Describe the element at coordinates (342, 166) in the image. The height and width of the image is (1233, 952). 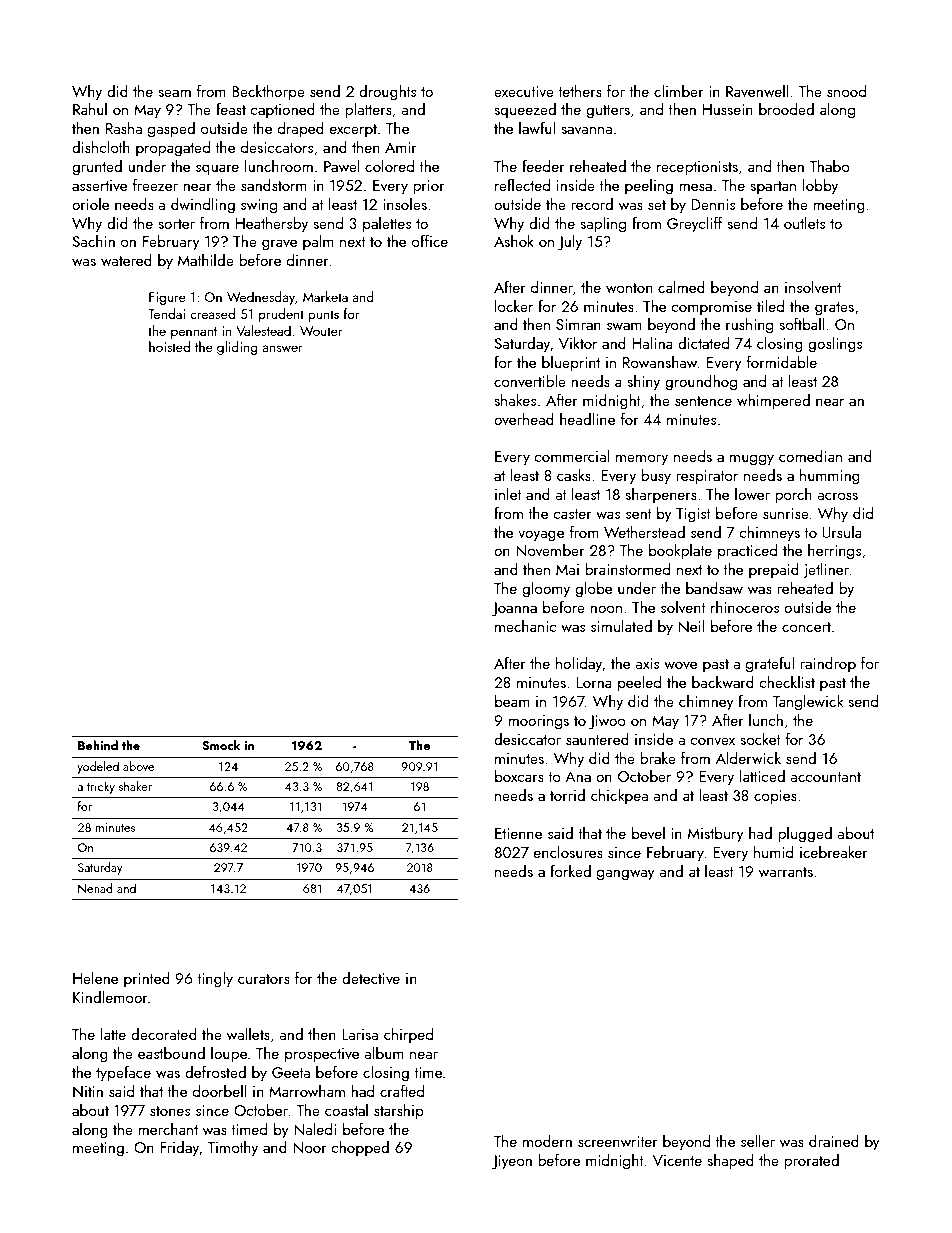
I see `Pawel` at that location.
